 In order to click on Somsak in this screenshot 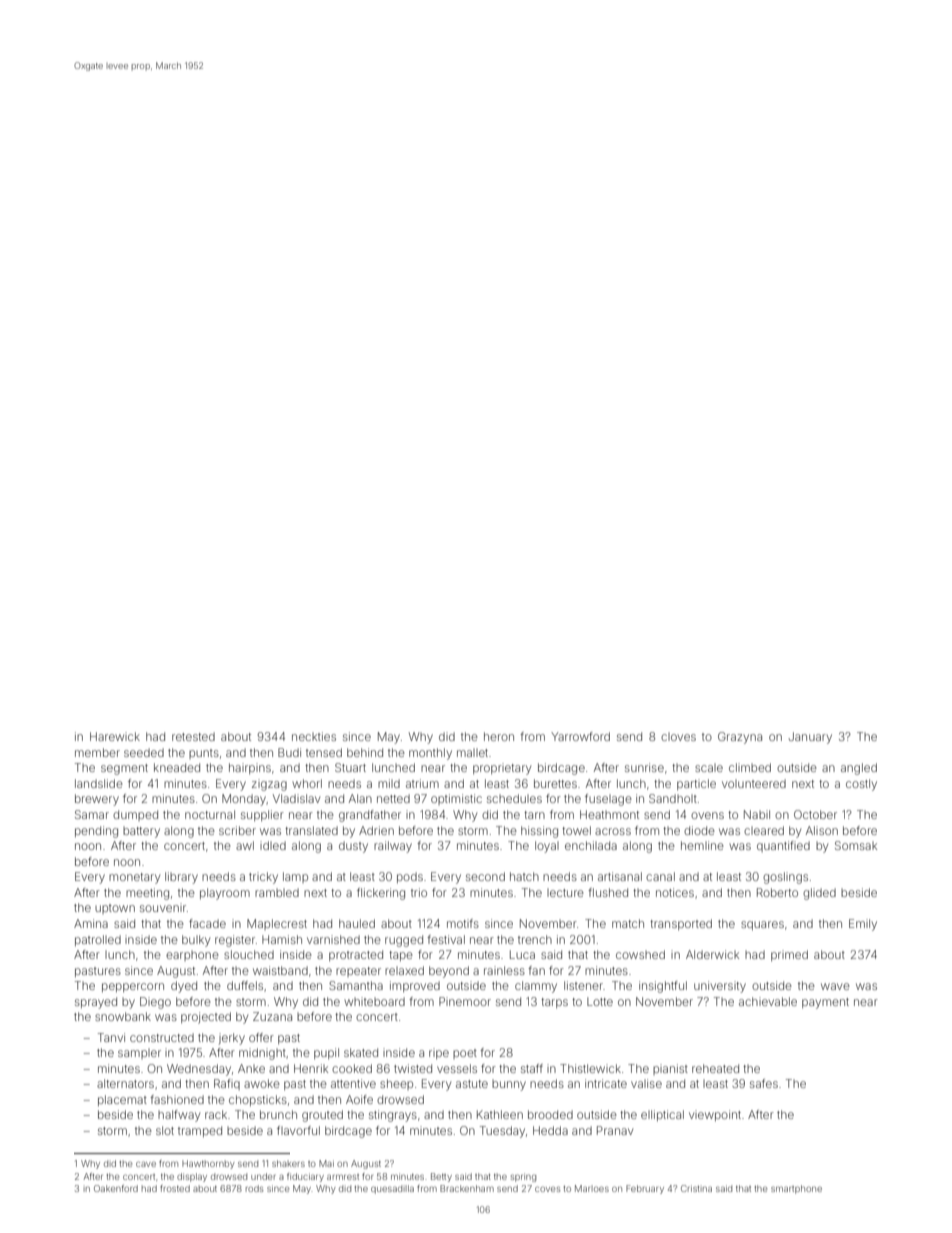, I will do `click(856, 845)`.
